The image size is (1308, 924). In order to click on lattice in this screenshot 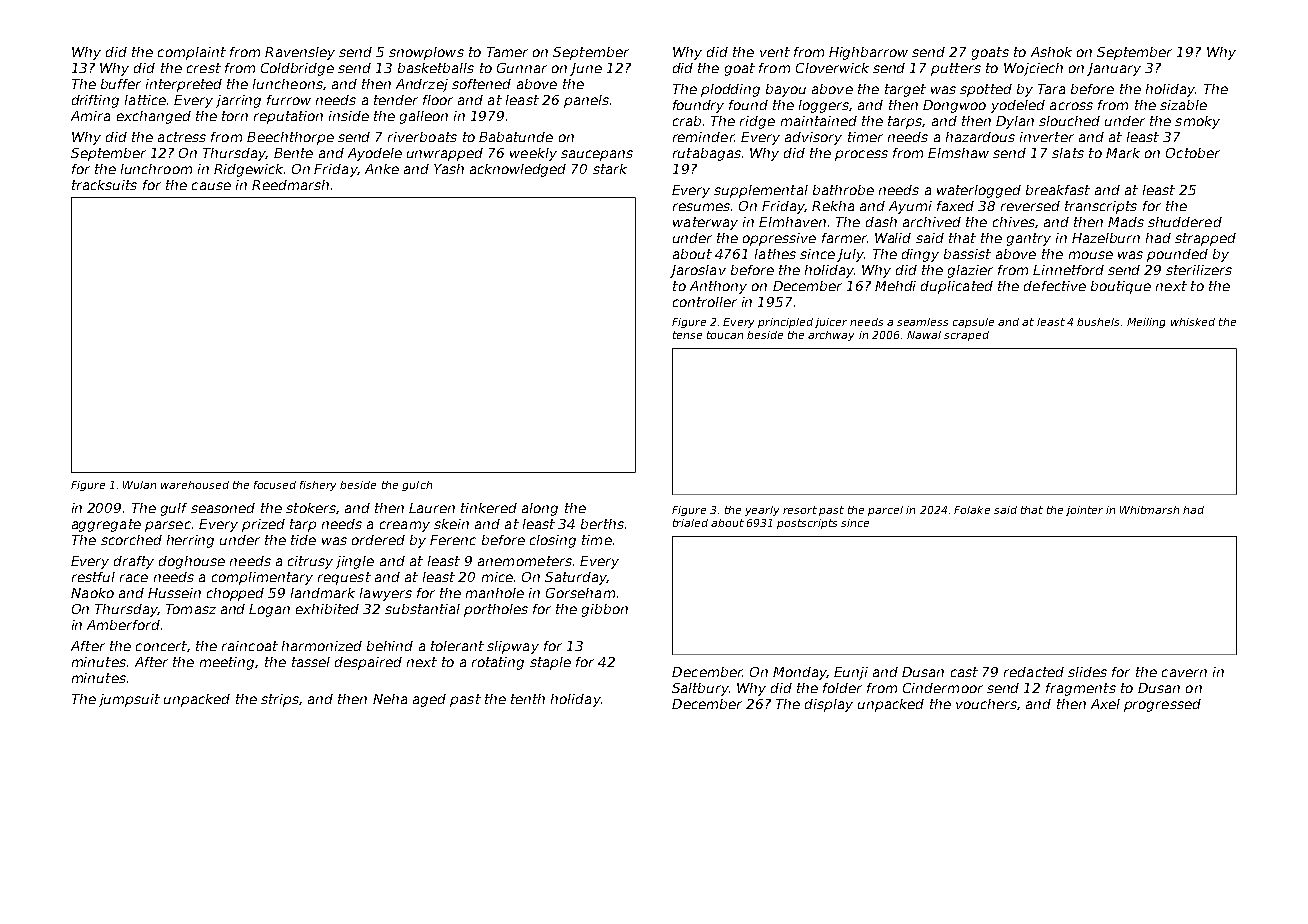, I will do `click(145, 100)`.
